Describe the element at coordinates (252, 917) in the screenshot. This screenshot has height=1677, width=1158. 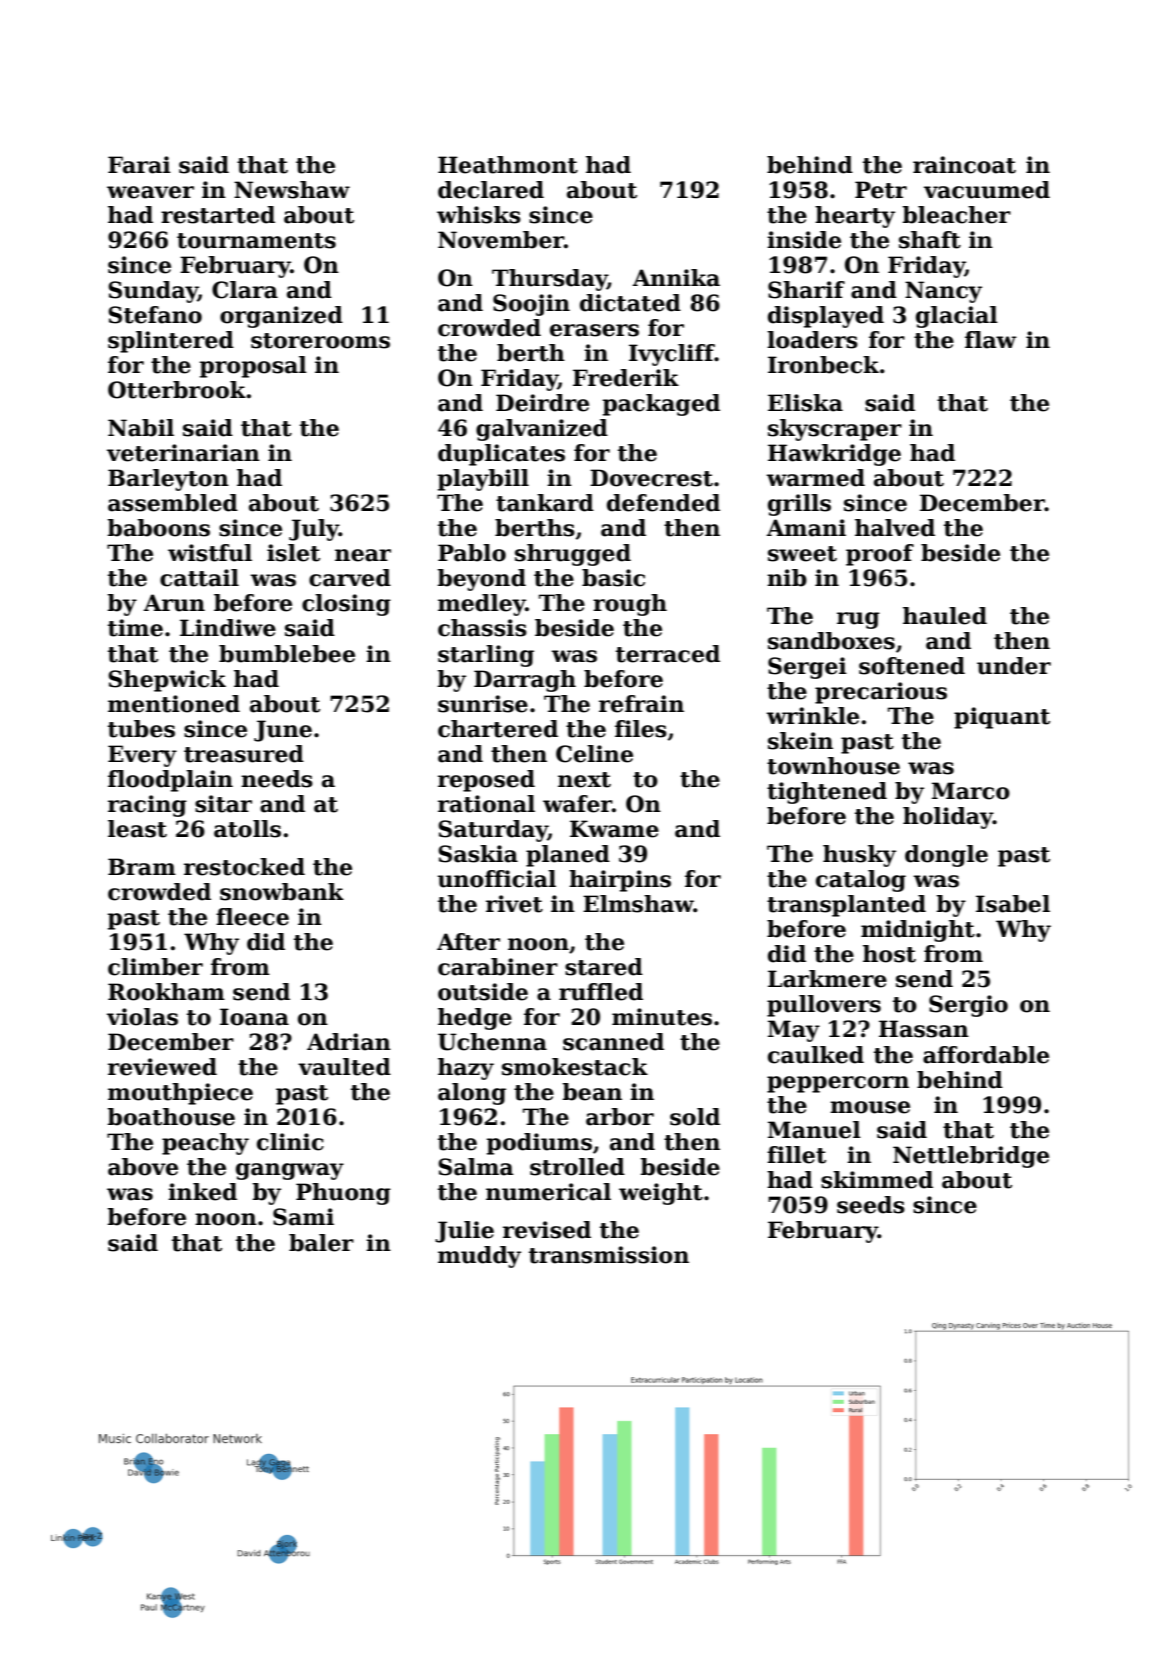
I see `fleece` at that location.
